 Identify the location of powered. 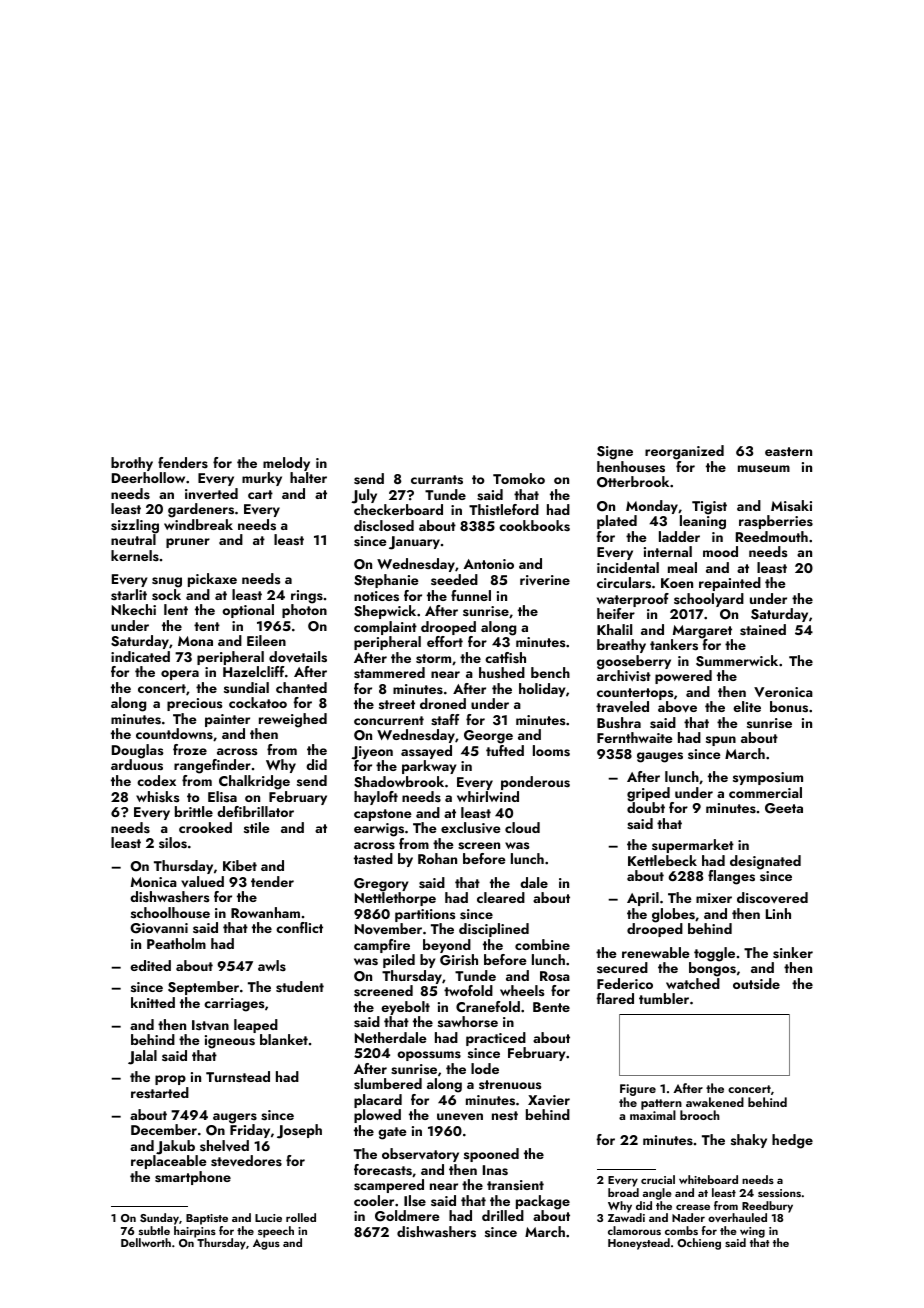
(683, 677).
